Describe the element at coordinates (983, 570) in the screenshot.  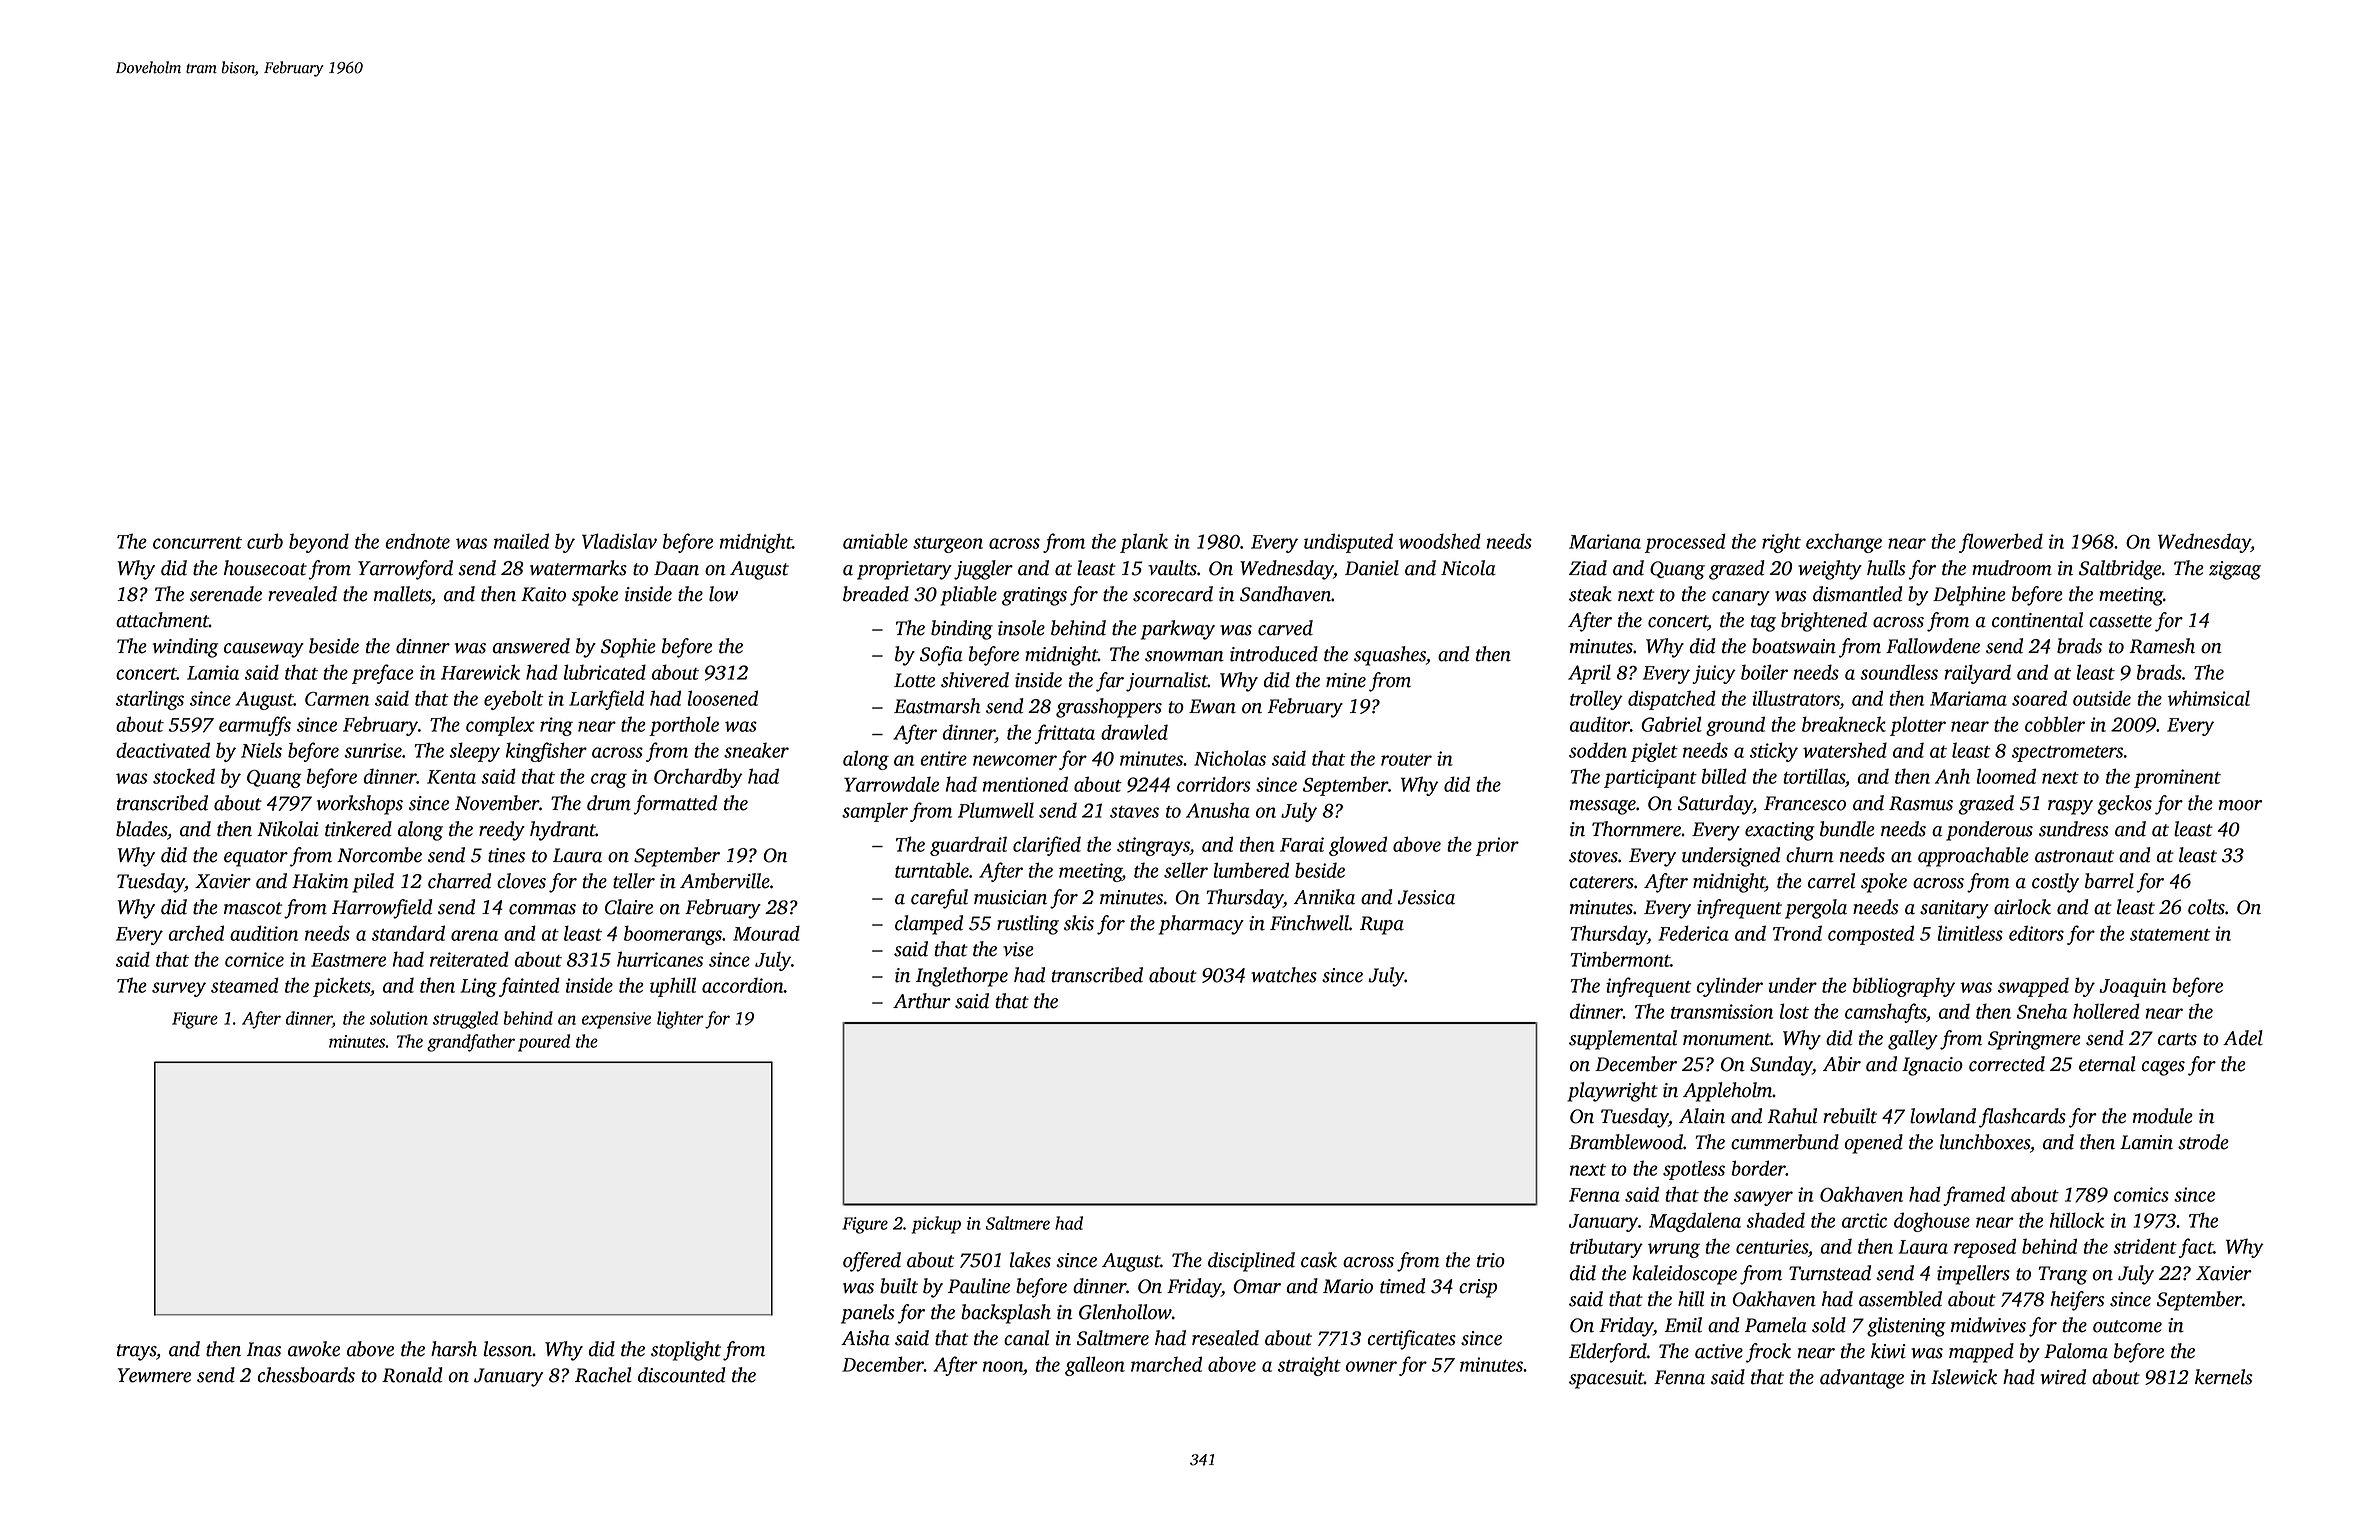
I see `juggler` at that location.
